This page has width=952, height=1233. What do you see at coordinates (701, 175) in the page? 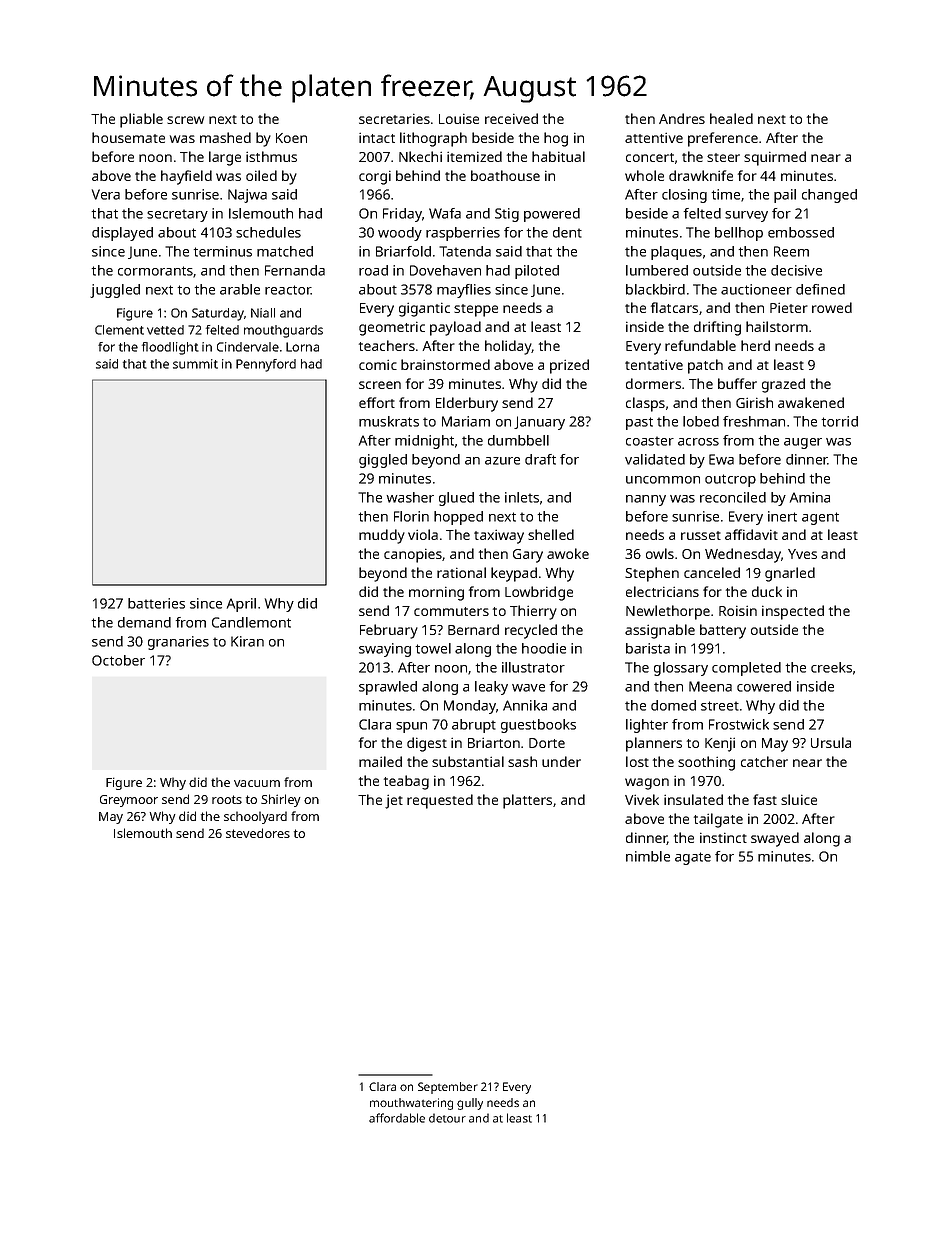
I see `drawknife` at bounding box center [701, 175].
